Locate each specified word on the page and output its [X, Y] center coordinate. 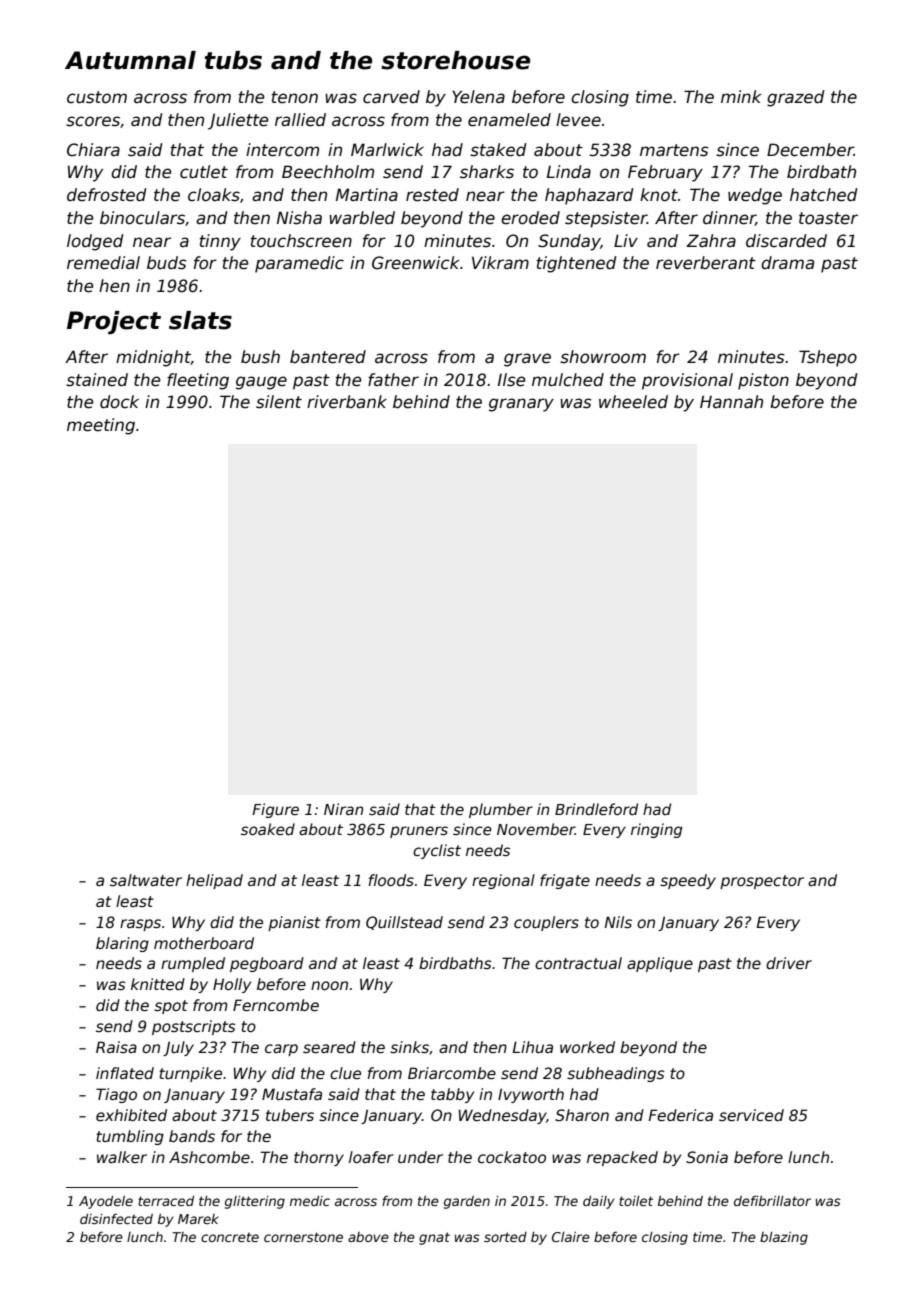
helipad [214, 881]
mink [741, 96]
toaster [828, 218]
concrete [230, 1237]
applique [660, 964]
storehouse [455, 60]
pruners [419, 832]
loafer [371, 1157]
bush [260, 357]
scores [93, 121]
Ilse [512, 380]
